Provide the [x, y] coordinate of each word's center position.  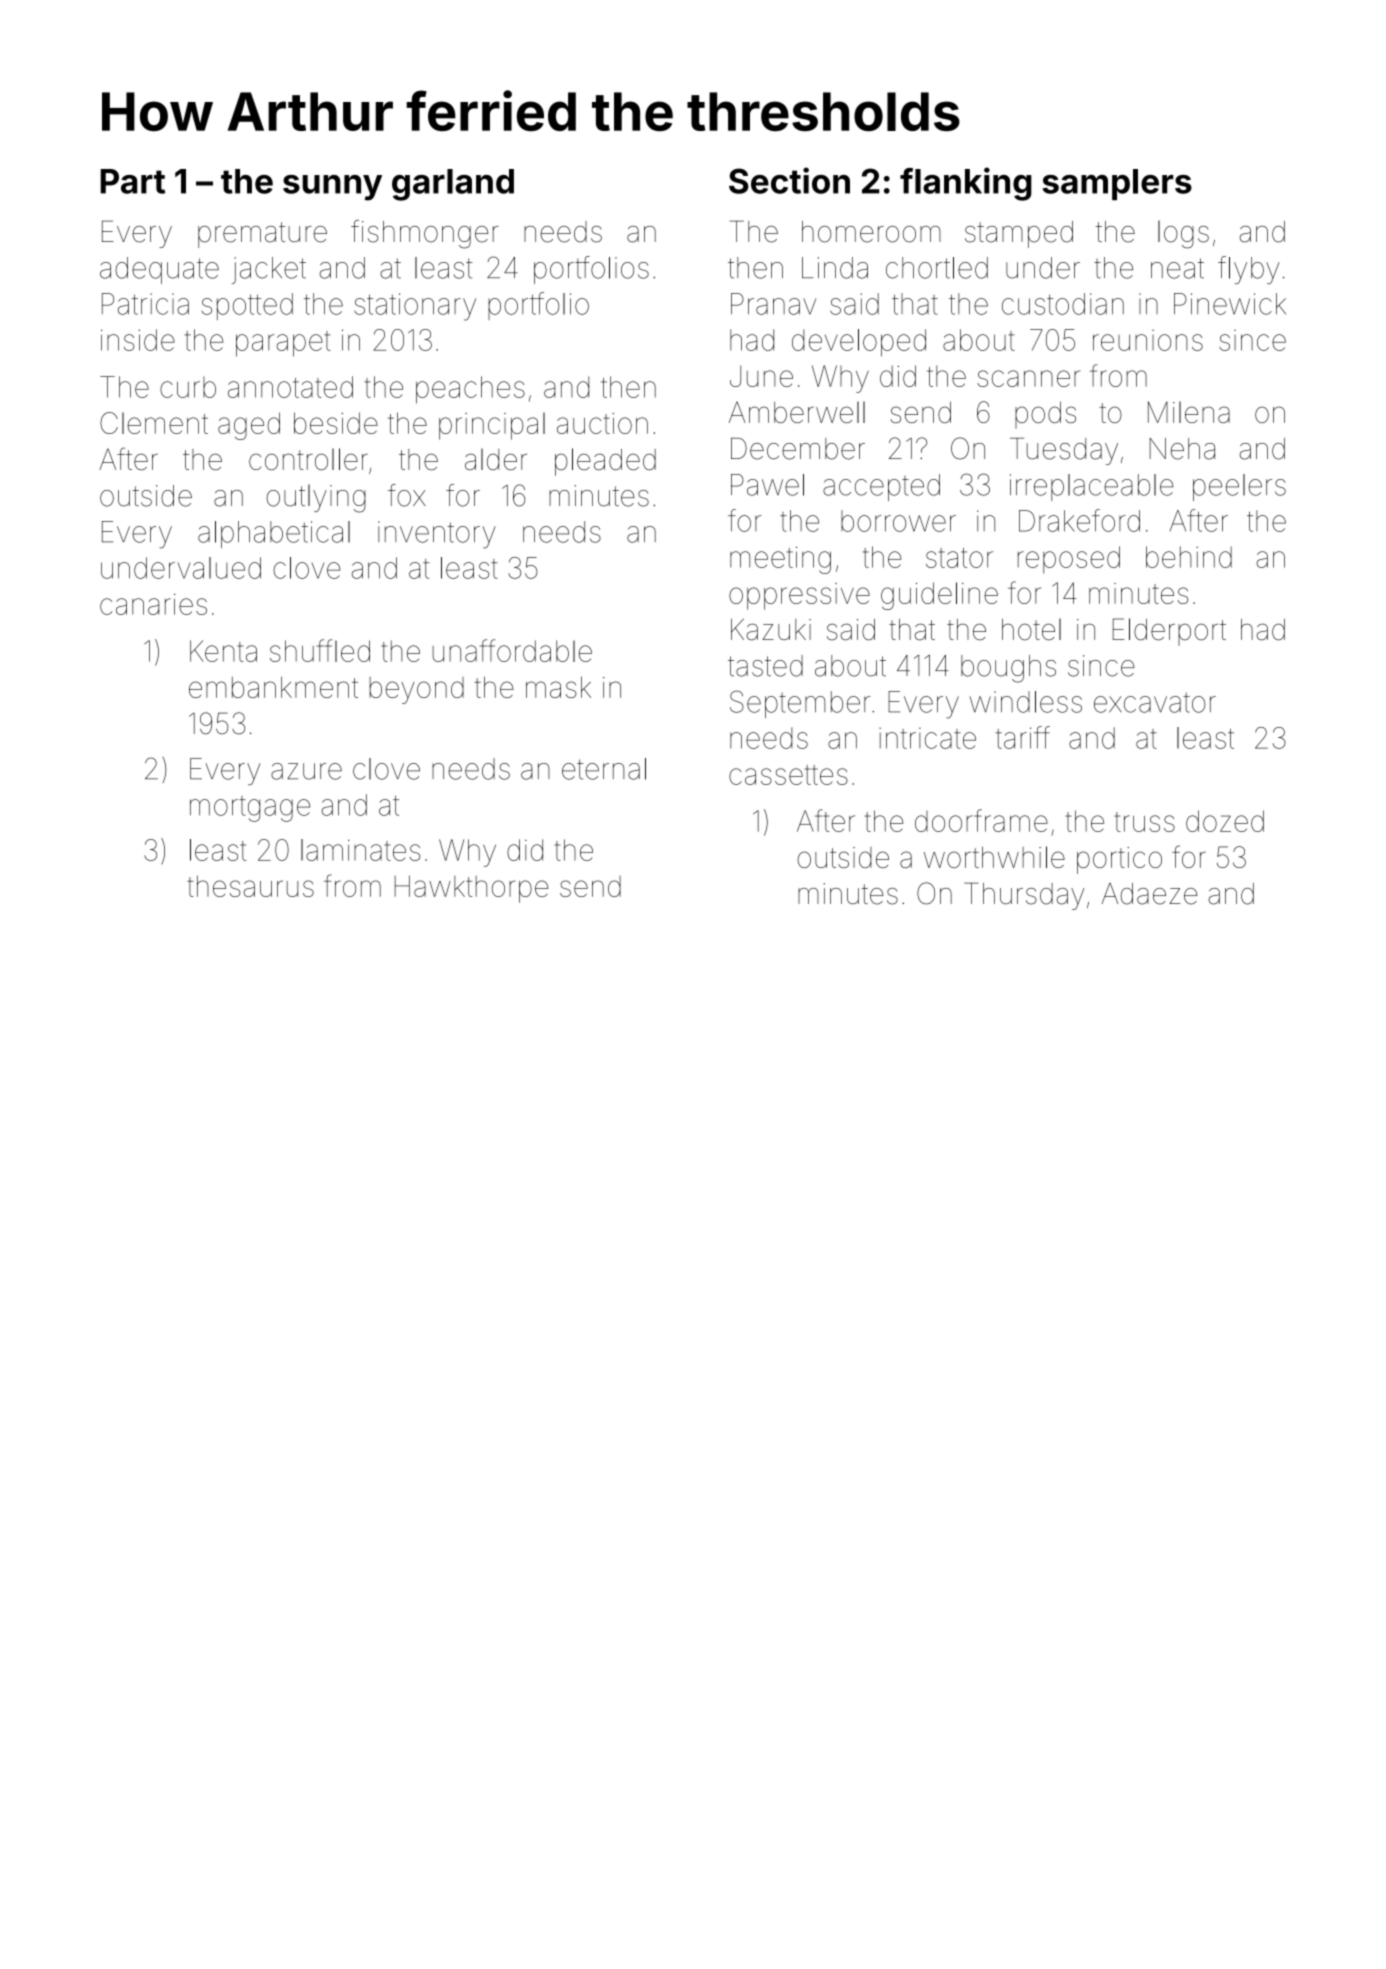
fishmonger [425, 234]
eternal [604, 769]
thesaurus [250, 886]
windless [1026, 702]
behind [1189, 557]
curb [188, 387]
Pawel [767, 485]
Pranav [773, 304]
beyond [417, 690]
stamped [1019, 234]
